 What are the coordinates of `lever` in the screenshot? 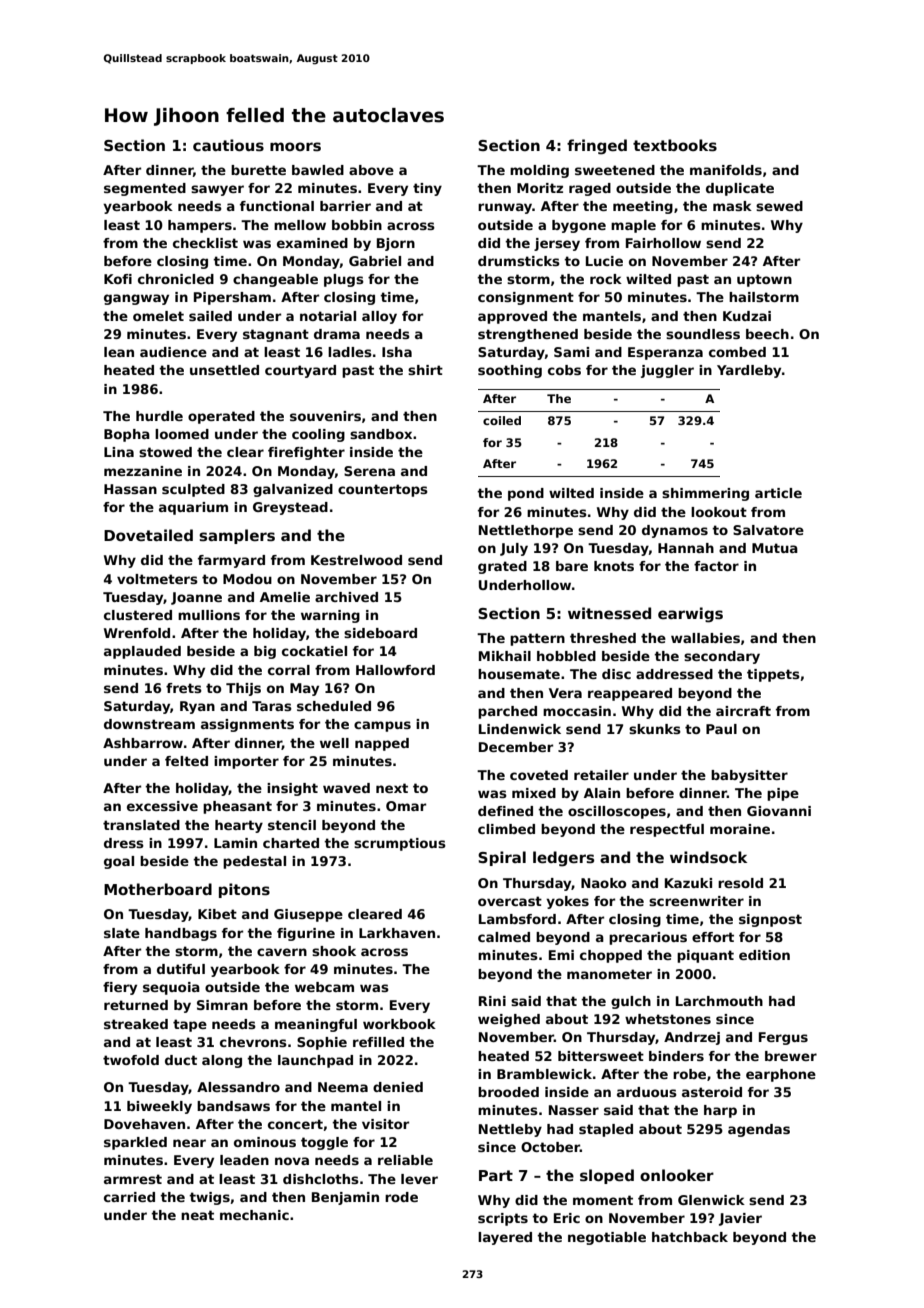 It's located at (419, 1179).
